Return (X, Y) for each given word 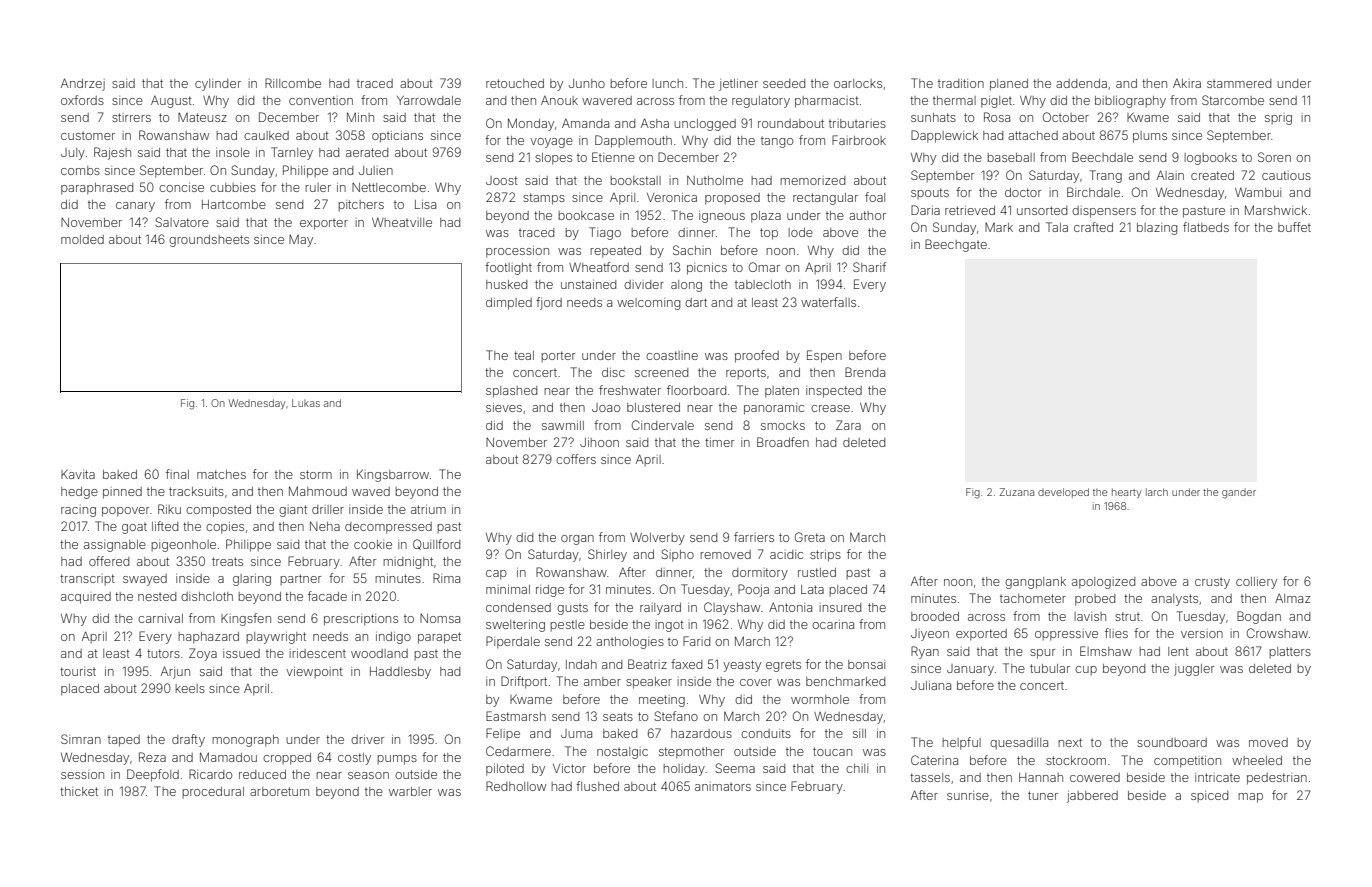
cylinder (218, 85)
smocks (783, 425)
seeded (784, 83)
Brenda (865, 372)
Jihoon (599, 442)
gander (1239, 494)
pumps (397, 760)
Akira (1187, 83)
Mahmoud (318, 491)
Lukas (306, 403)
